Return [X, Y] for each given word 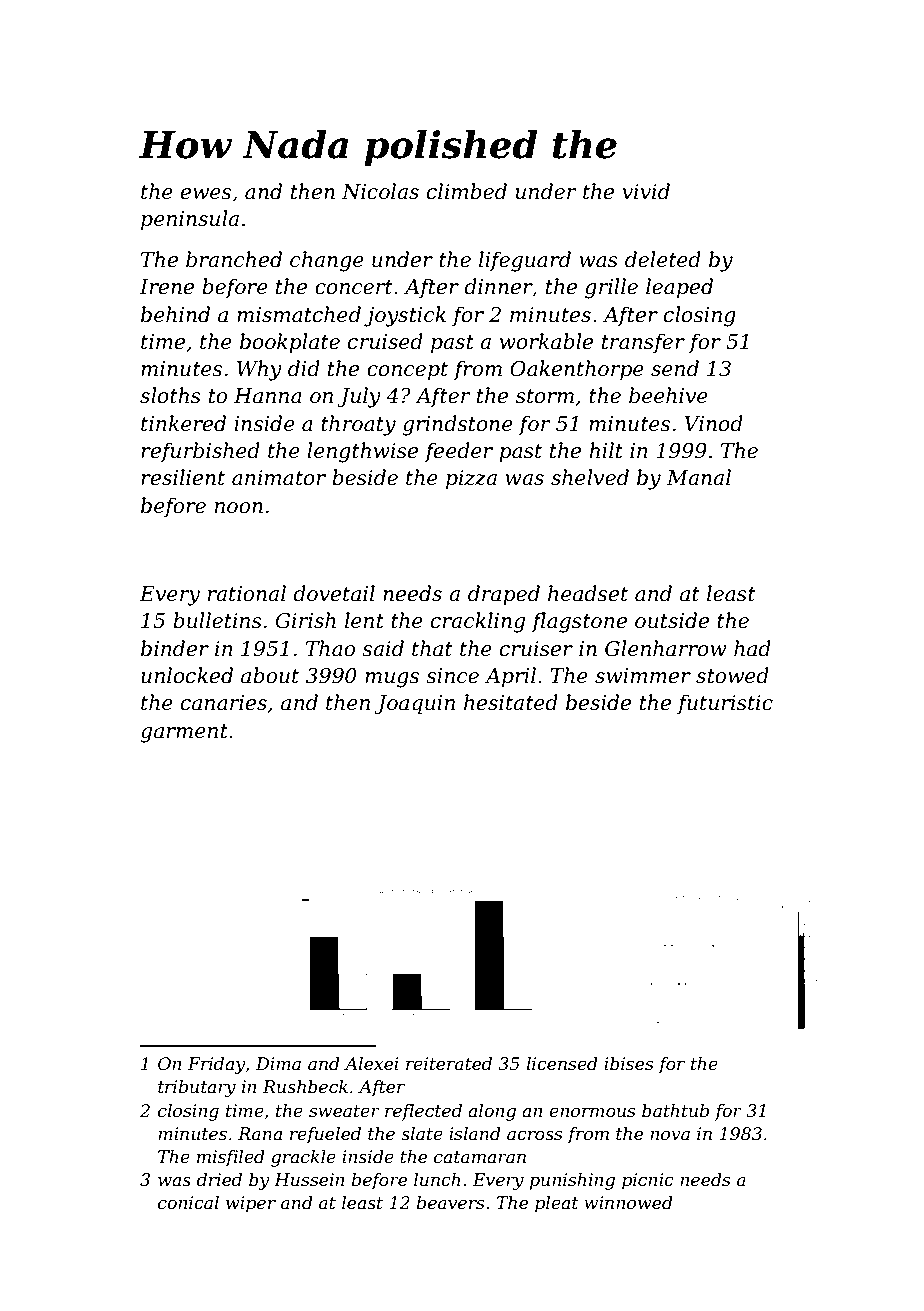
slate [422, 1134]
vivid [646, 191]
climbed [467, 191]
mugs [392, 680]
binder [175, 648]
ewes [206, 194]
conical [188, 1203]
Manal [698, 477]
